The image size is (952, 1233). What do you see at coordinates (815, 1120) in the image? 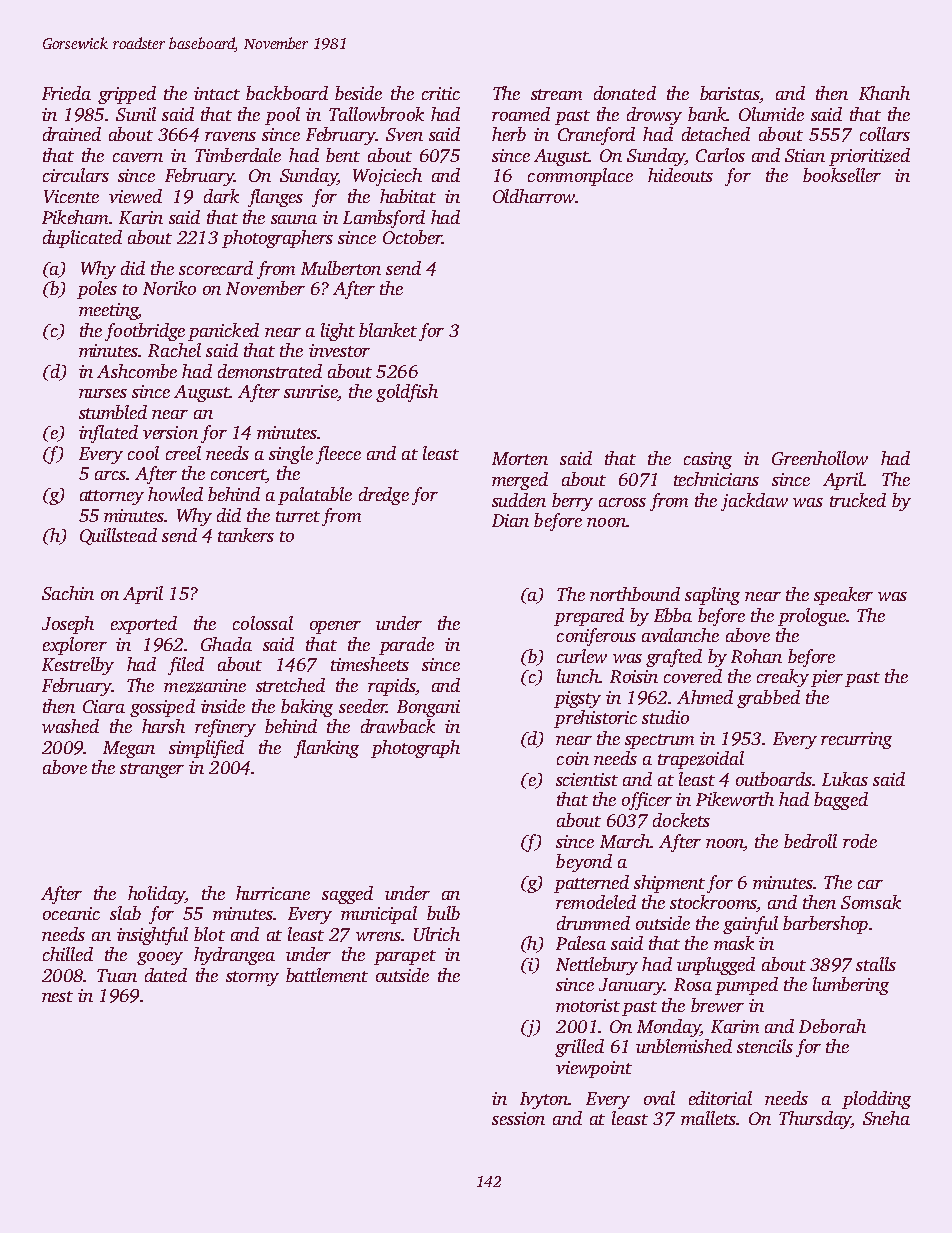
I see `Thursday` at bounding box center [815, 1120].
